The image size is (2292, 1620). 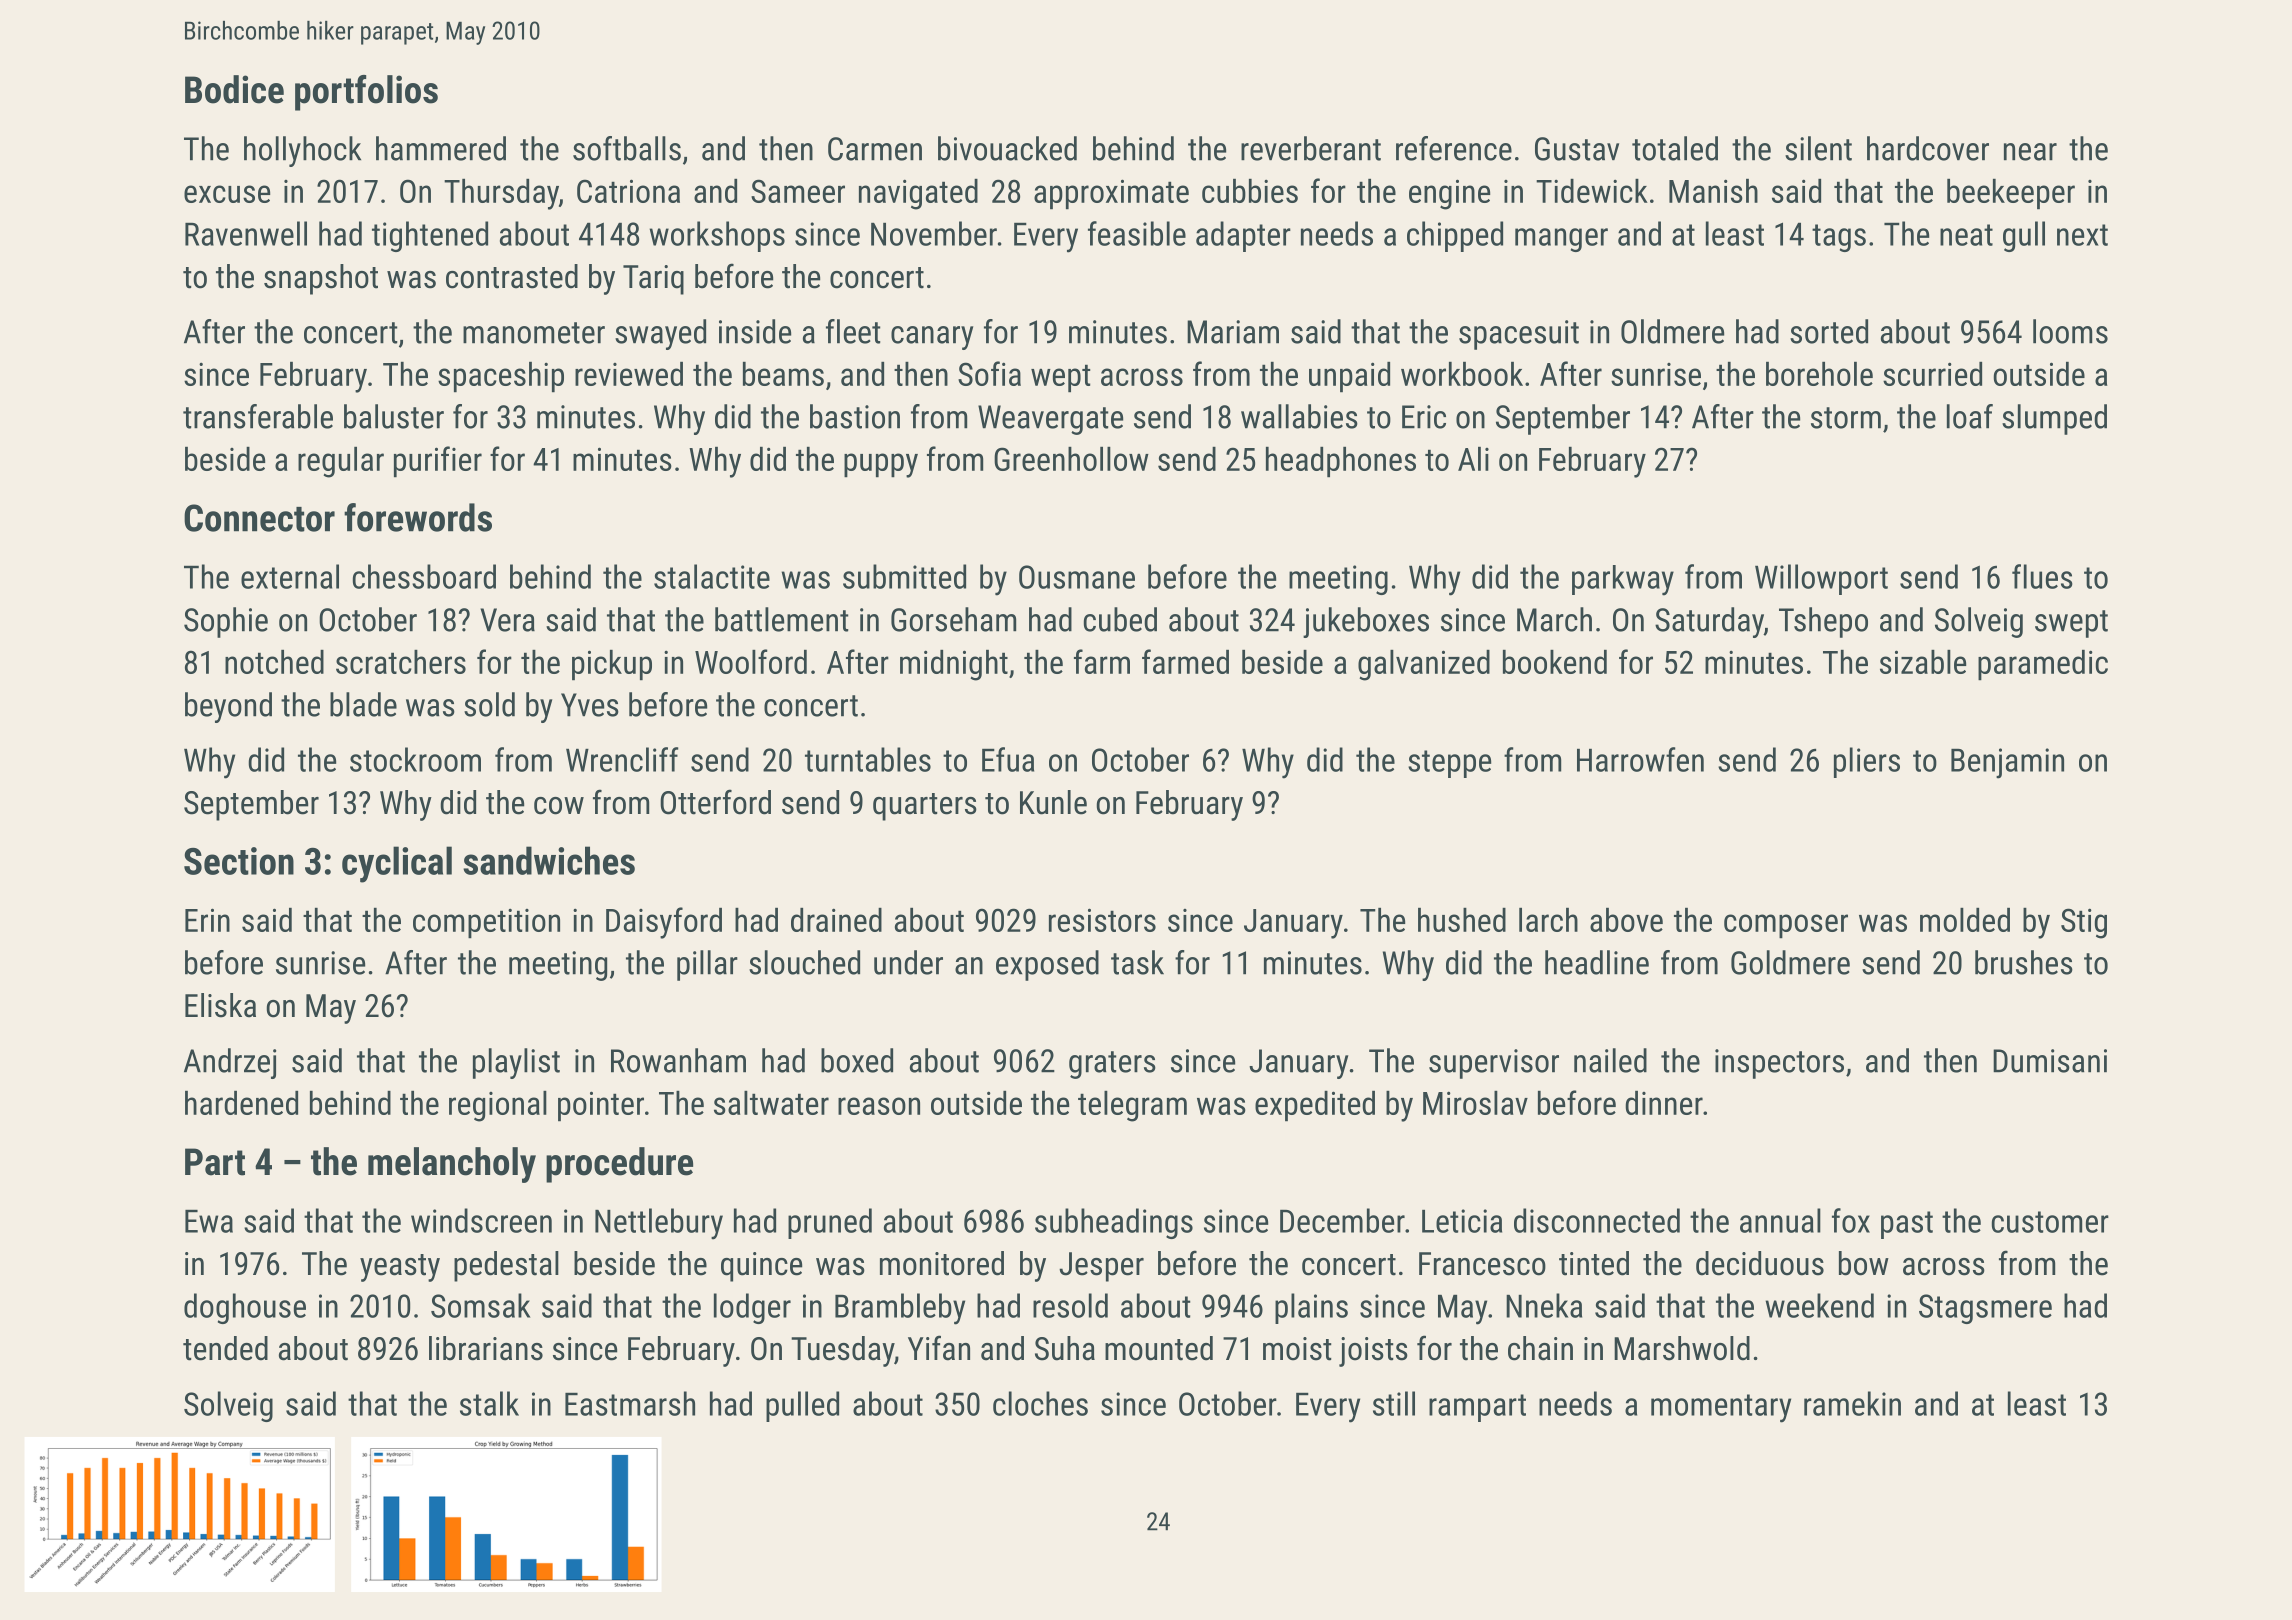 What do you see at coordinates (1721, 1408) in the screenshot?
I see `momentary` at bounding box center [1721, 1408].
